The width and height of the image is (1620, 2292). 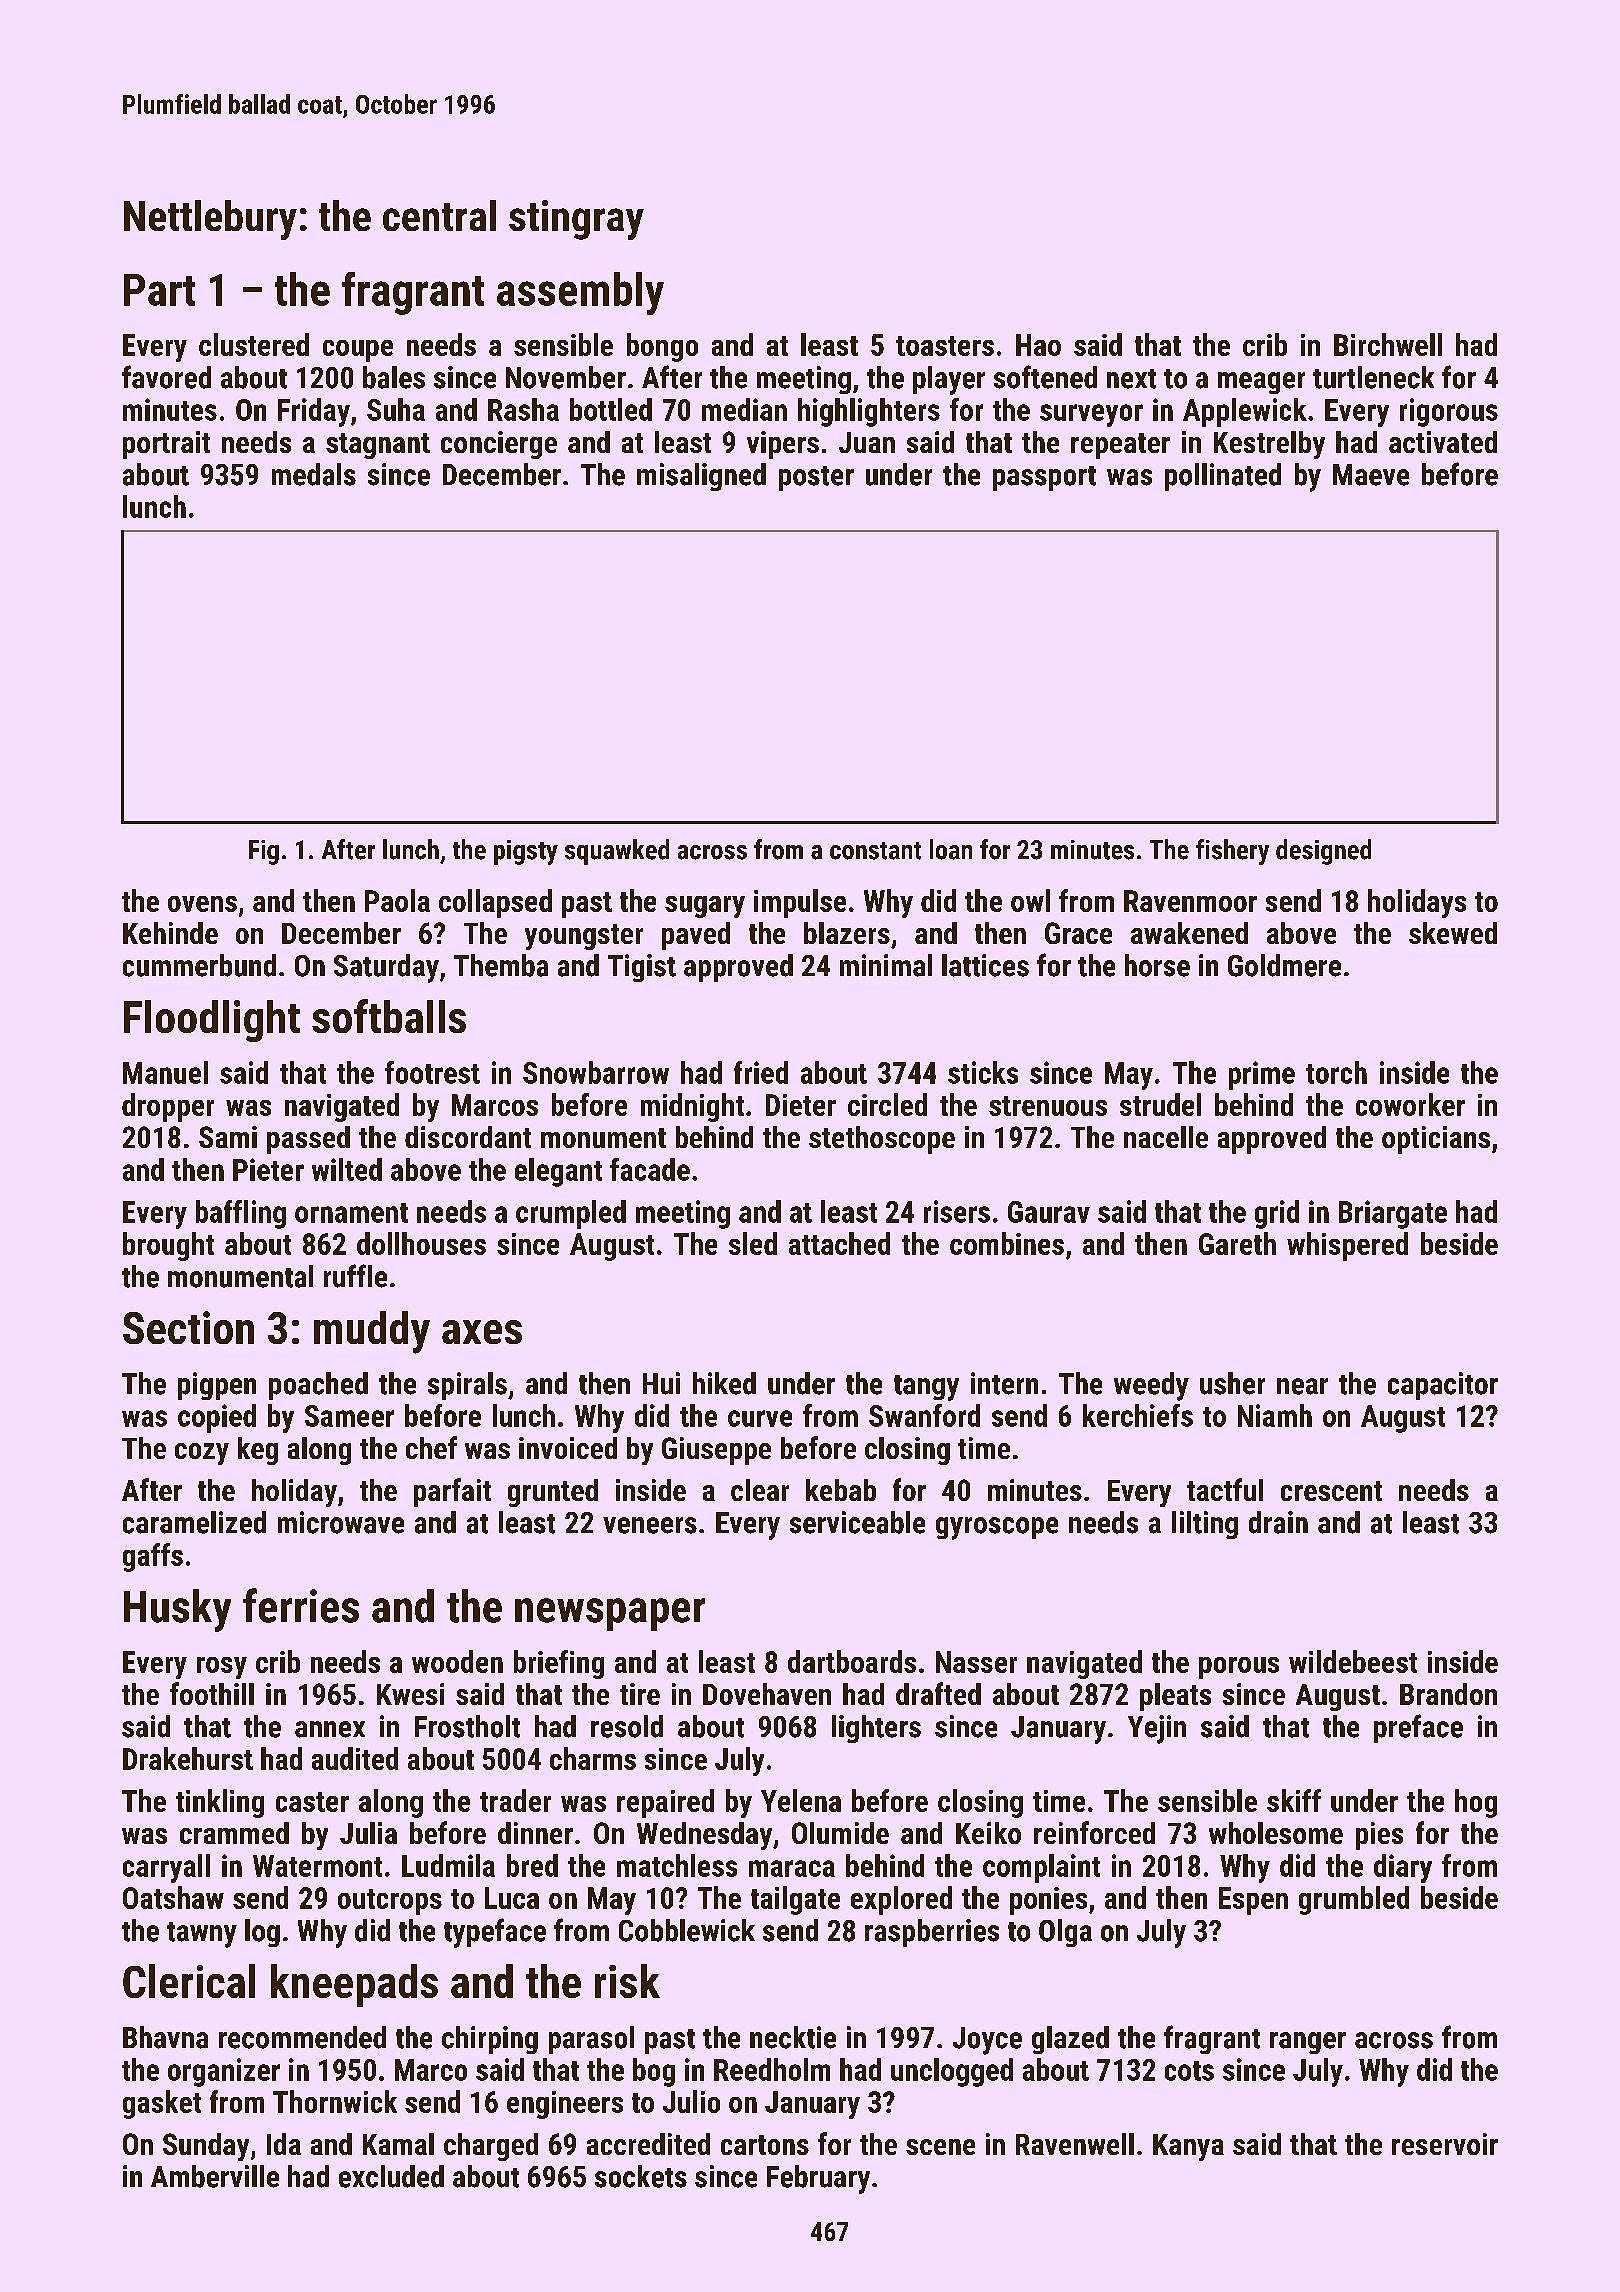 What do you see at coordinates (1038, 345) in the image?
I see `Hao` at bounding box center [1038, 345].
